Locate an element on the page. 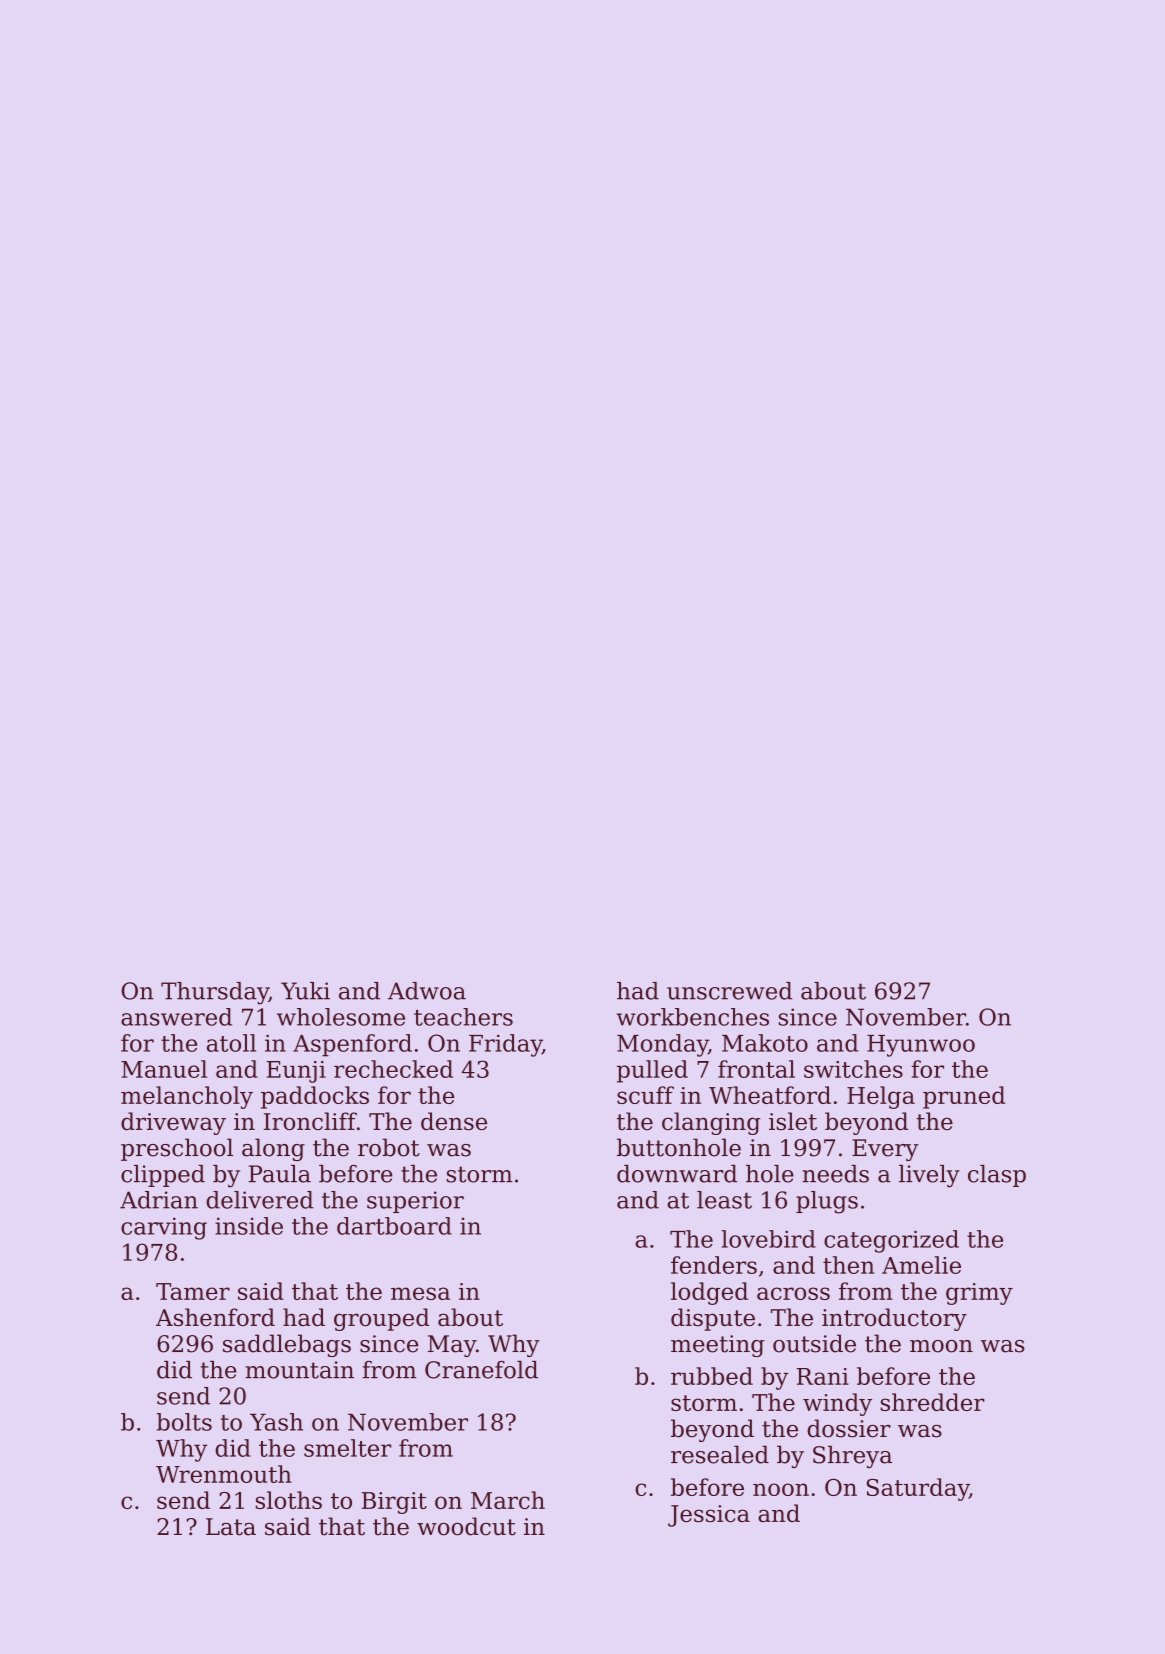 The image size is (1165, 1654). unscrewed is located at coordinates (729, 991).
